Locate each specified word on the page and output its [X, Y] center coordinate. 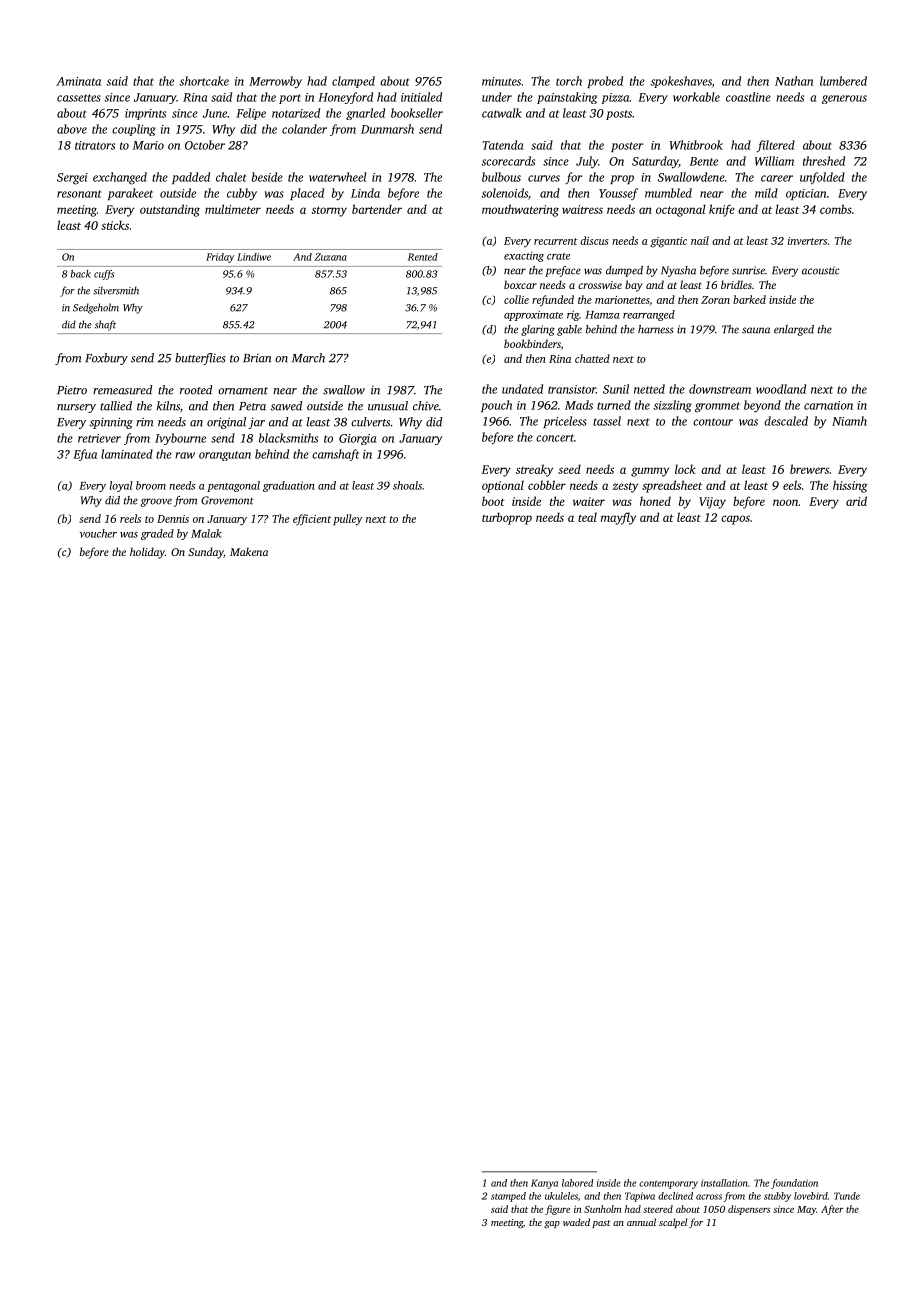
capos [735, 520]
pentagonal [233, 486]
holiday [147, 553]
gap [552, 1225]
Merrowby [275, 82]
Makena [249, 551]
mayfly [618, 518]
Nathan [794, 81]
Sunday [206, 553]
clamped [353, 82]
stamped [508, 1197]
